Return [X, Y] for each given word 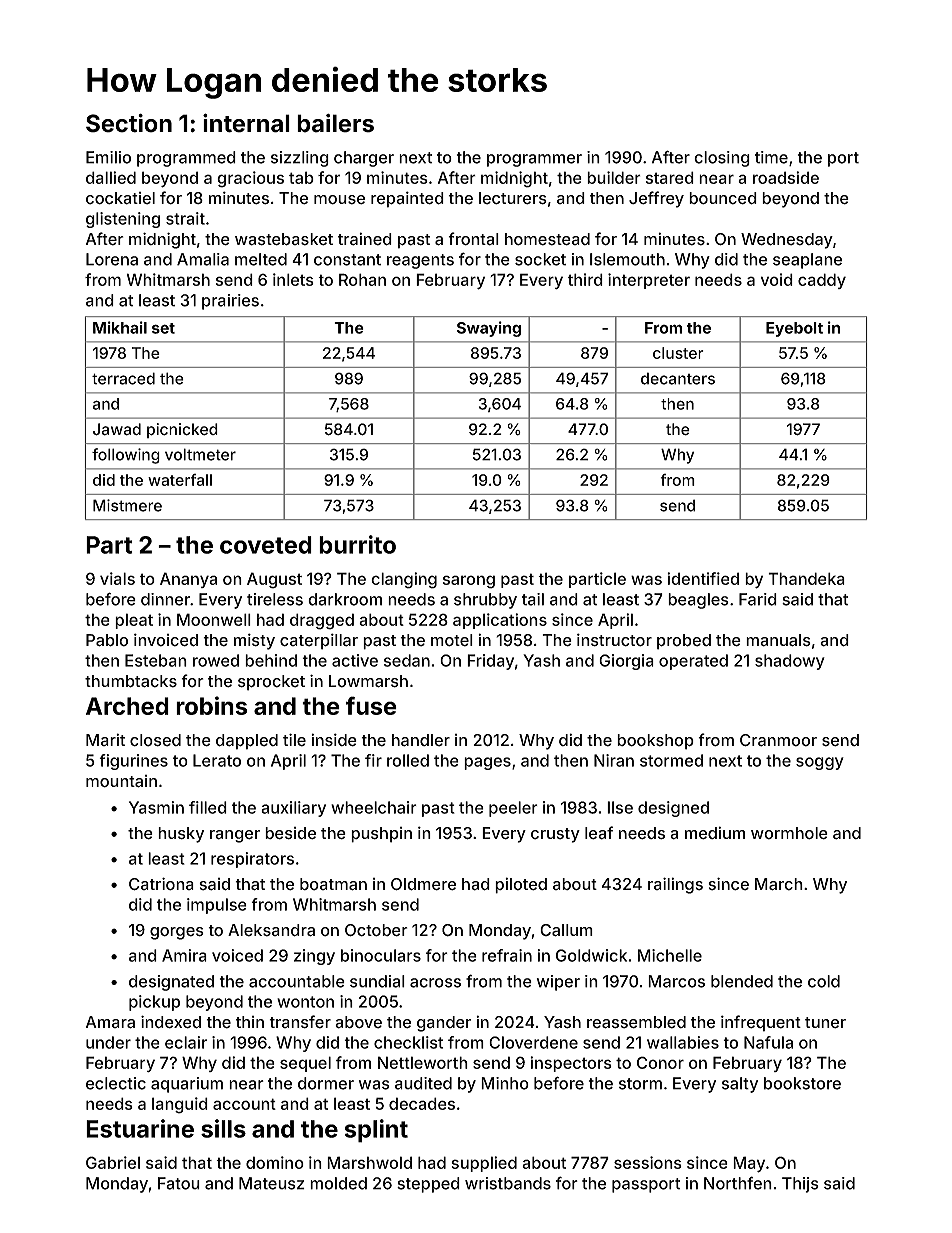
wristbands [508, 1183]
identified [703, 578]
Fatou [179, 1183]
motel [452, 640]
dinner [165, 599]
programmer [534, 160]
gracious [250, 179]
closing [722, 159]
